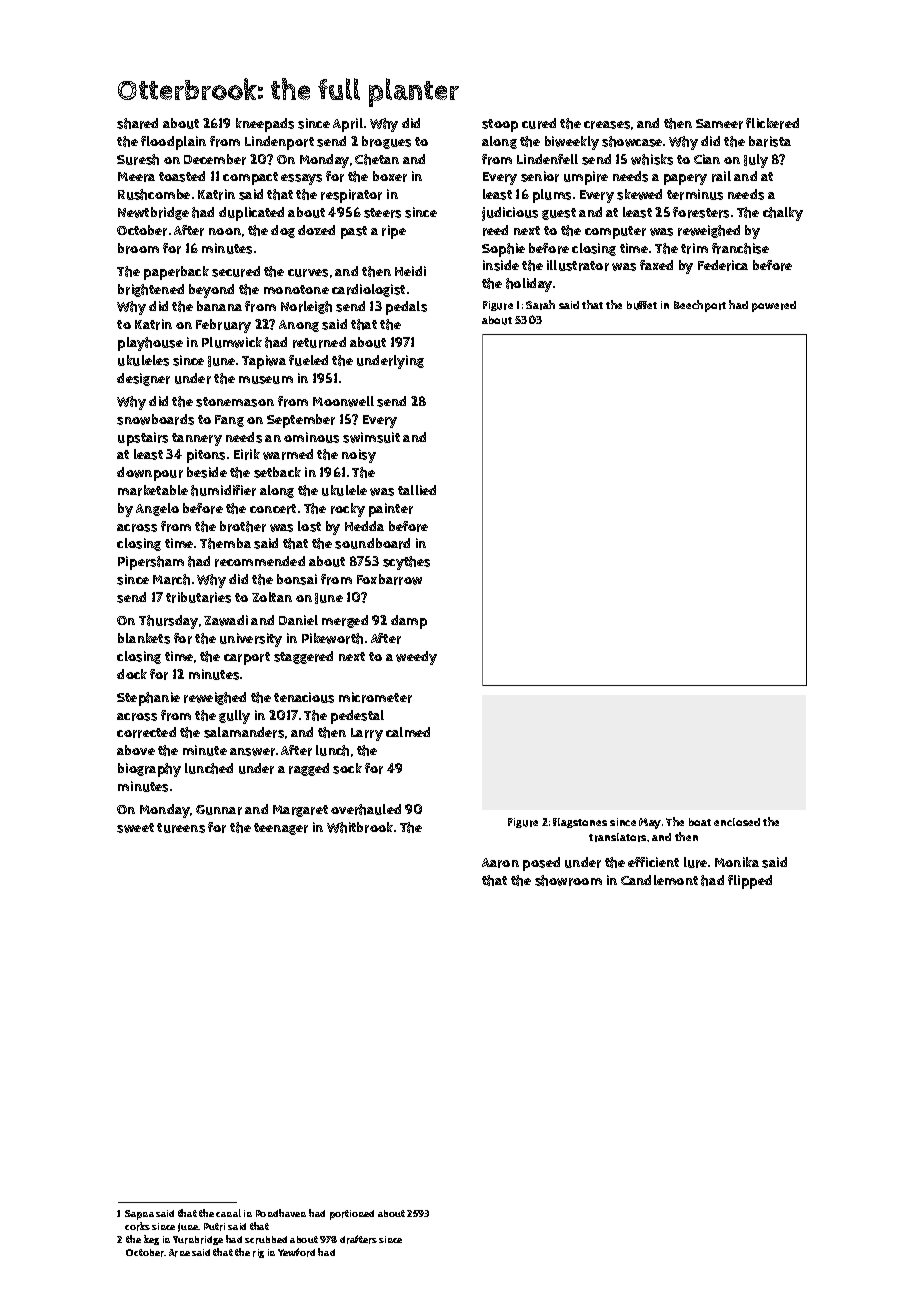  I want to click on stoop, so click(500, 125).
